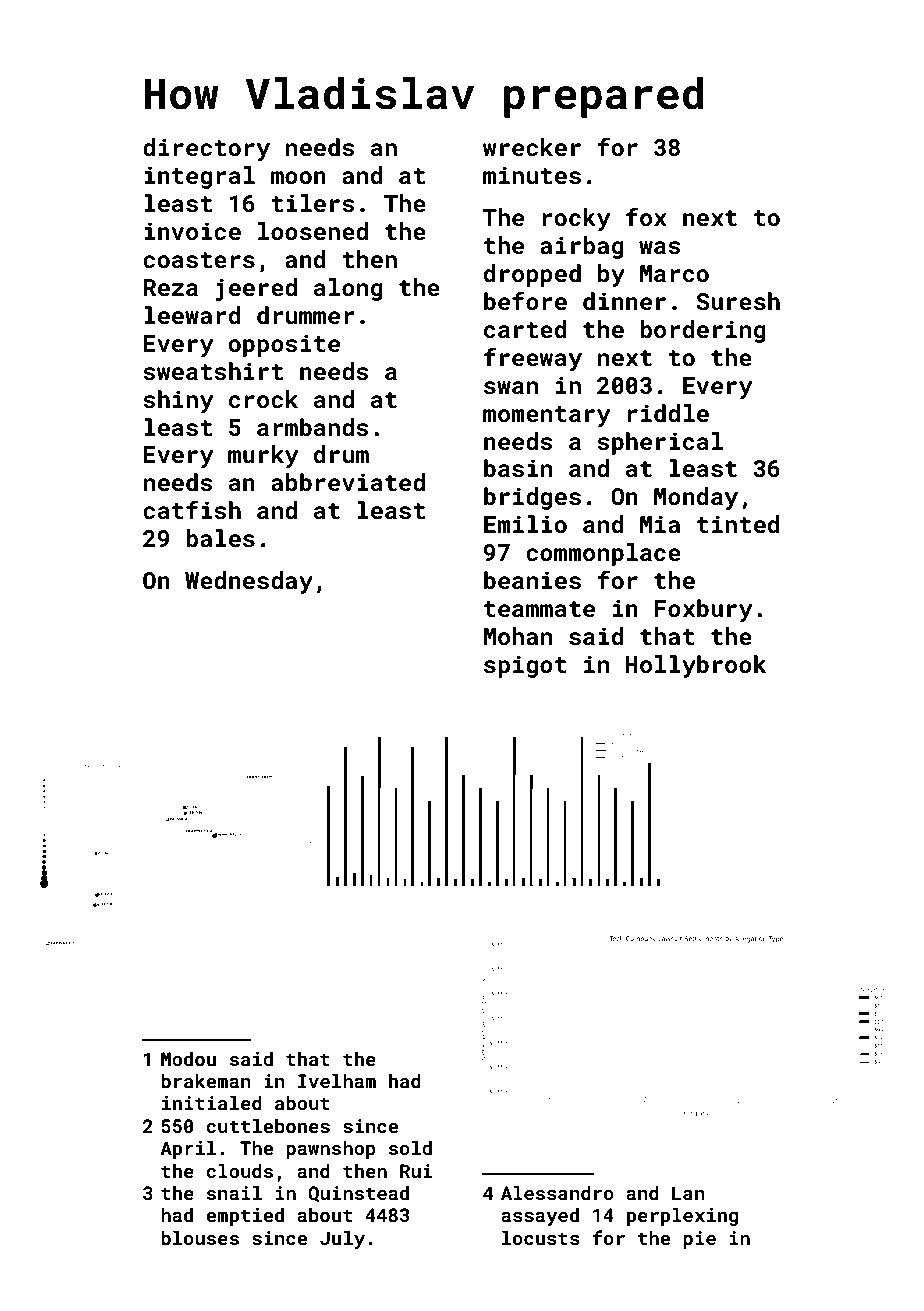  I want to click on Modou, so click(188, 1059).
